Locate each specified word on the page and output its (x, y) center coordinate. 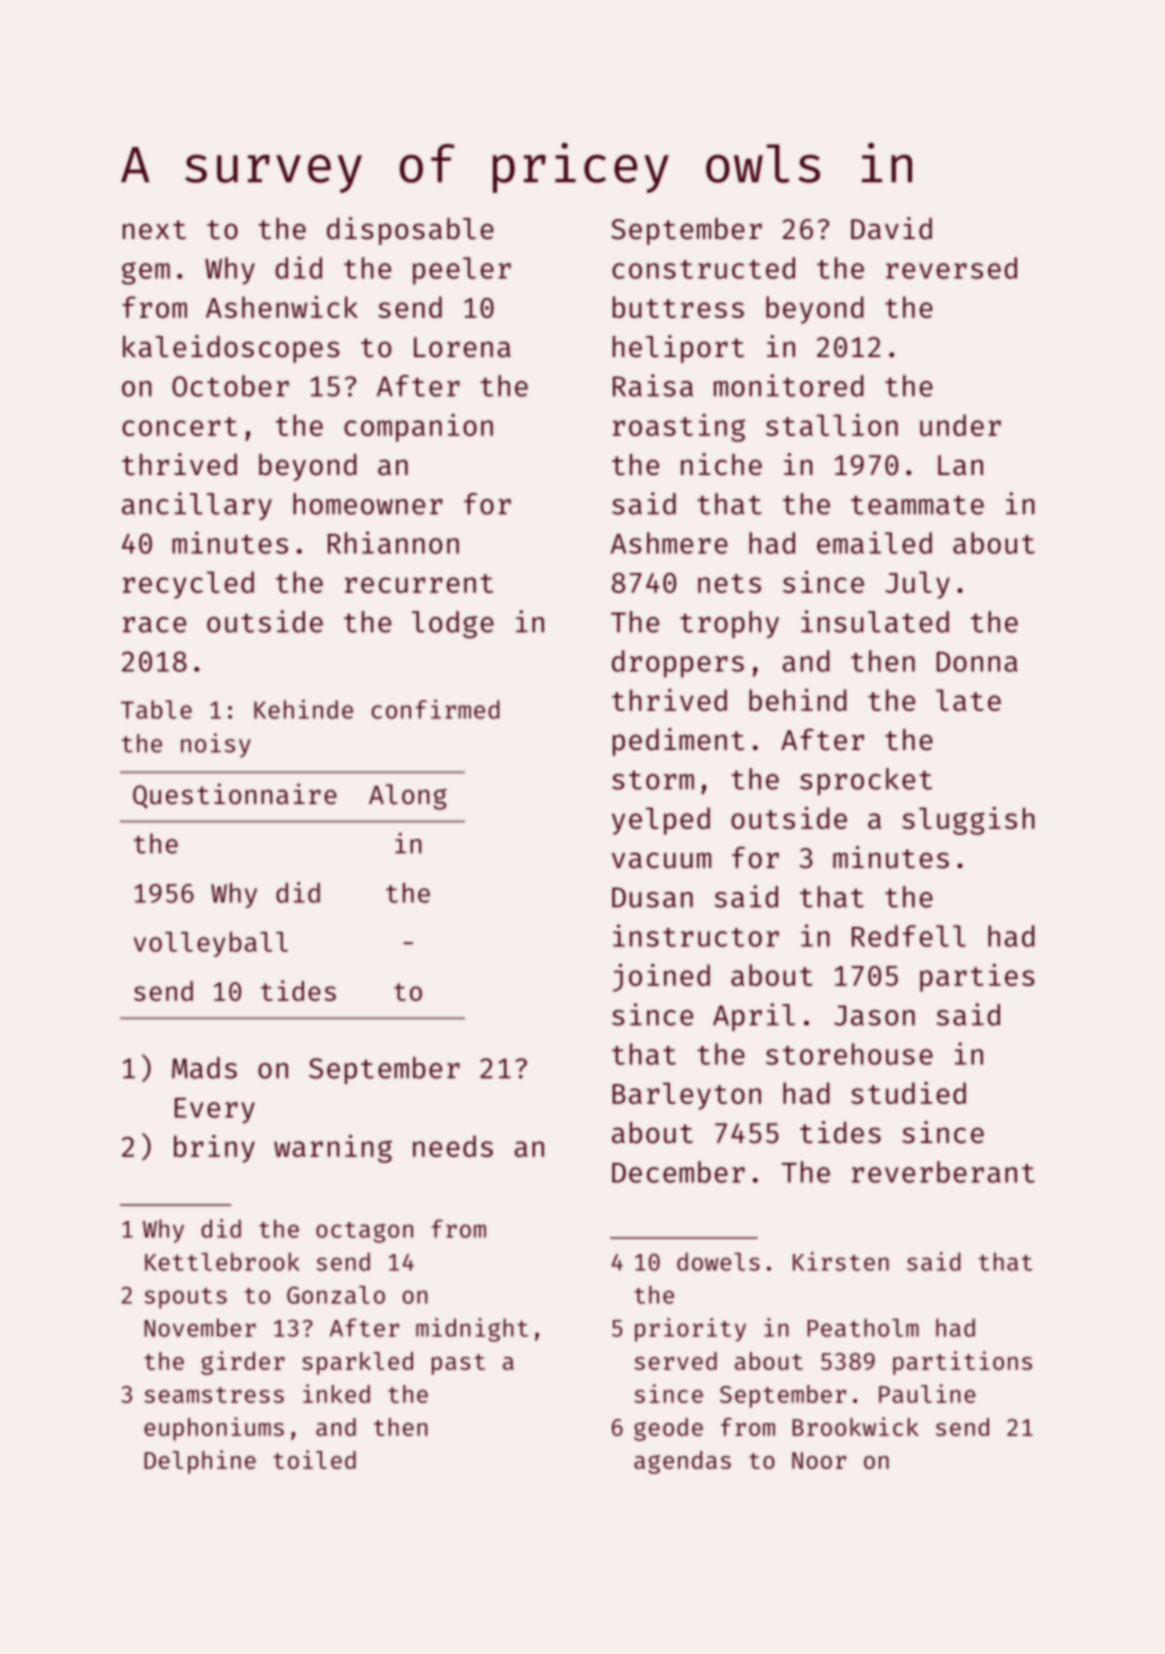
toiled (314, 1459)
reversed (951, 268)
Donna (977, 662)
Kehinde (303, 709)
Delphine (200, 1462)
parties (977, 978)
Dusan (652, 897)
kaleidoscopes (231, 349)
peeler (462, 271)
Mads (204, 1068)
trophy (729, 624)
